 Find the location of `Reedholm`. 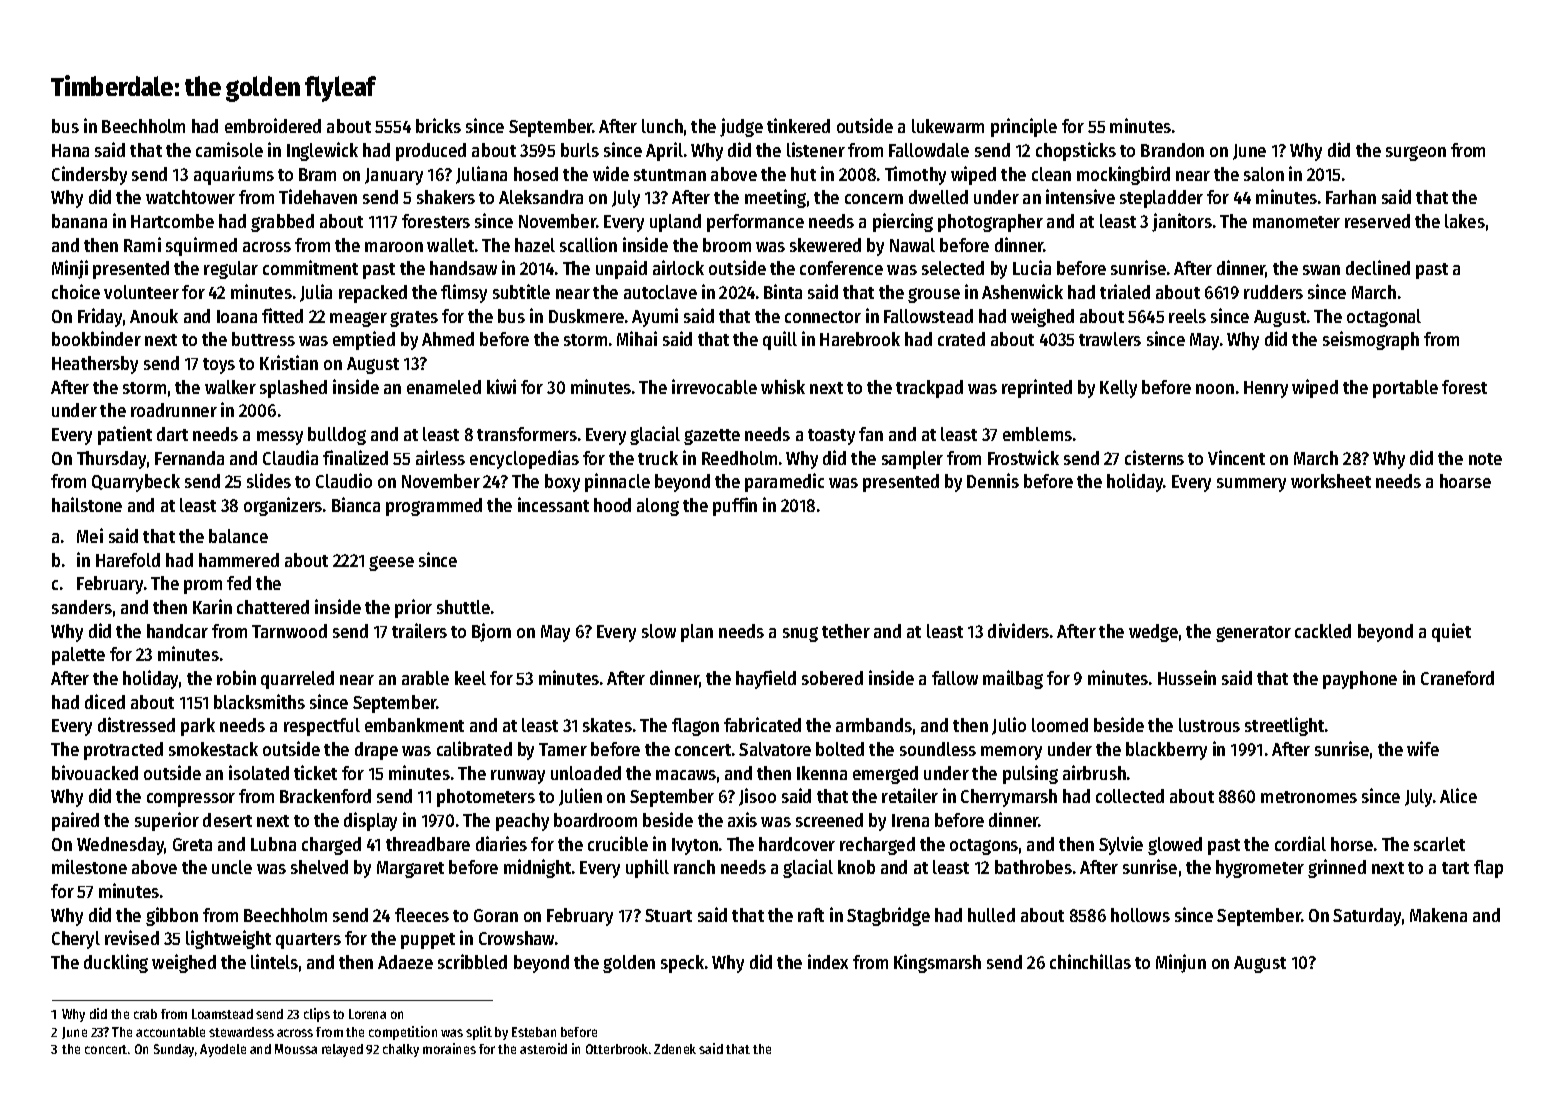

Reedholm is located at coordinates (739, 458).
